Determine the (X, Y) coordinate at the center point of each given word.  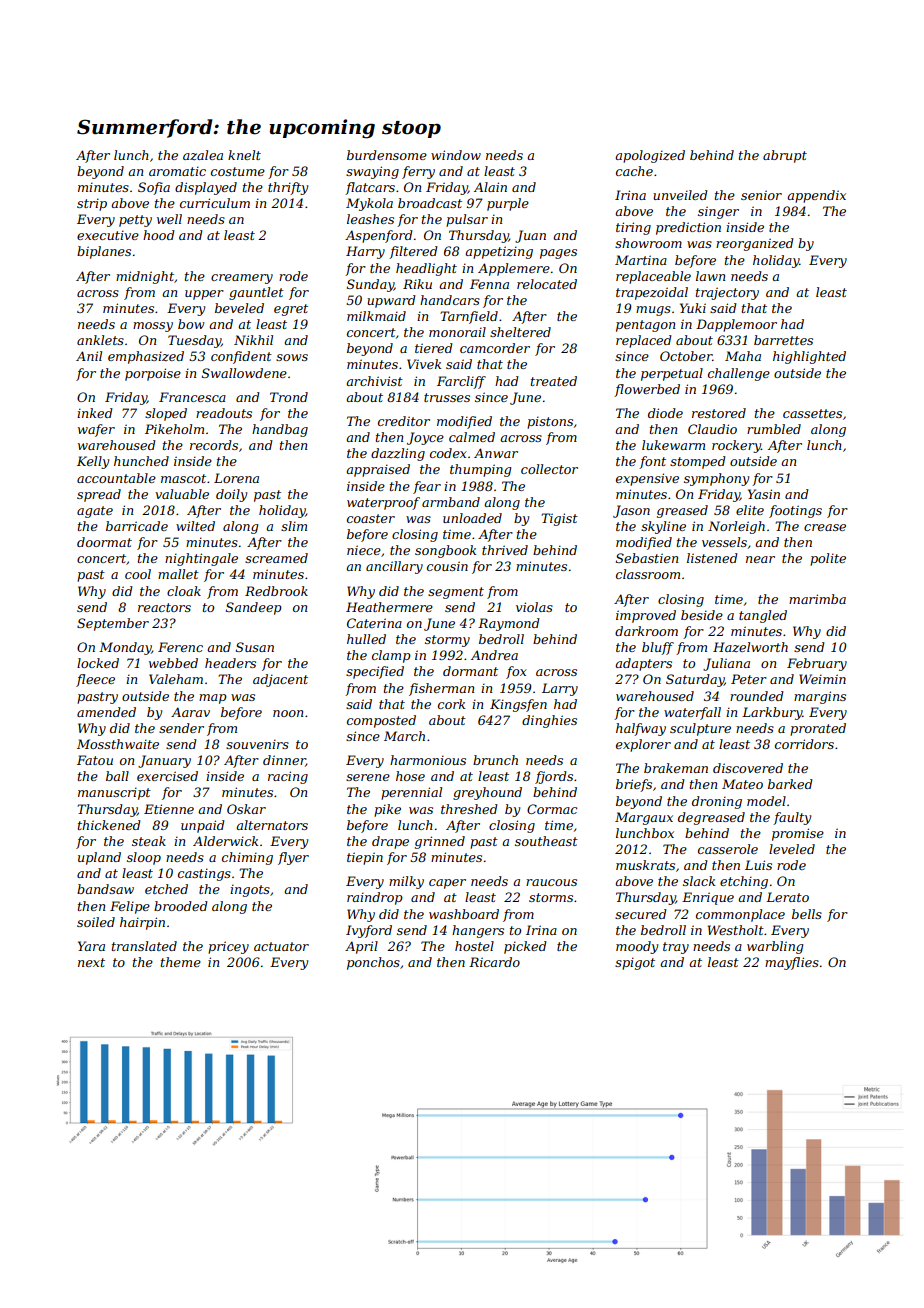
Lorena (236, 478)
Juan (530, 236)
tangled (763, 616)
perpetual (672, 374)
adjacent (280, 680)
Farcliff (461, 382)
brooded (181, 906)
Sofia (154, 188)
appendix (816, 196)
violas (534, 607)
